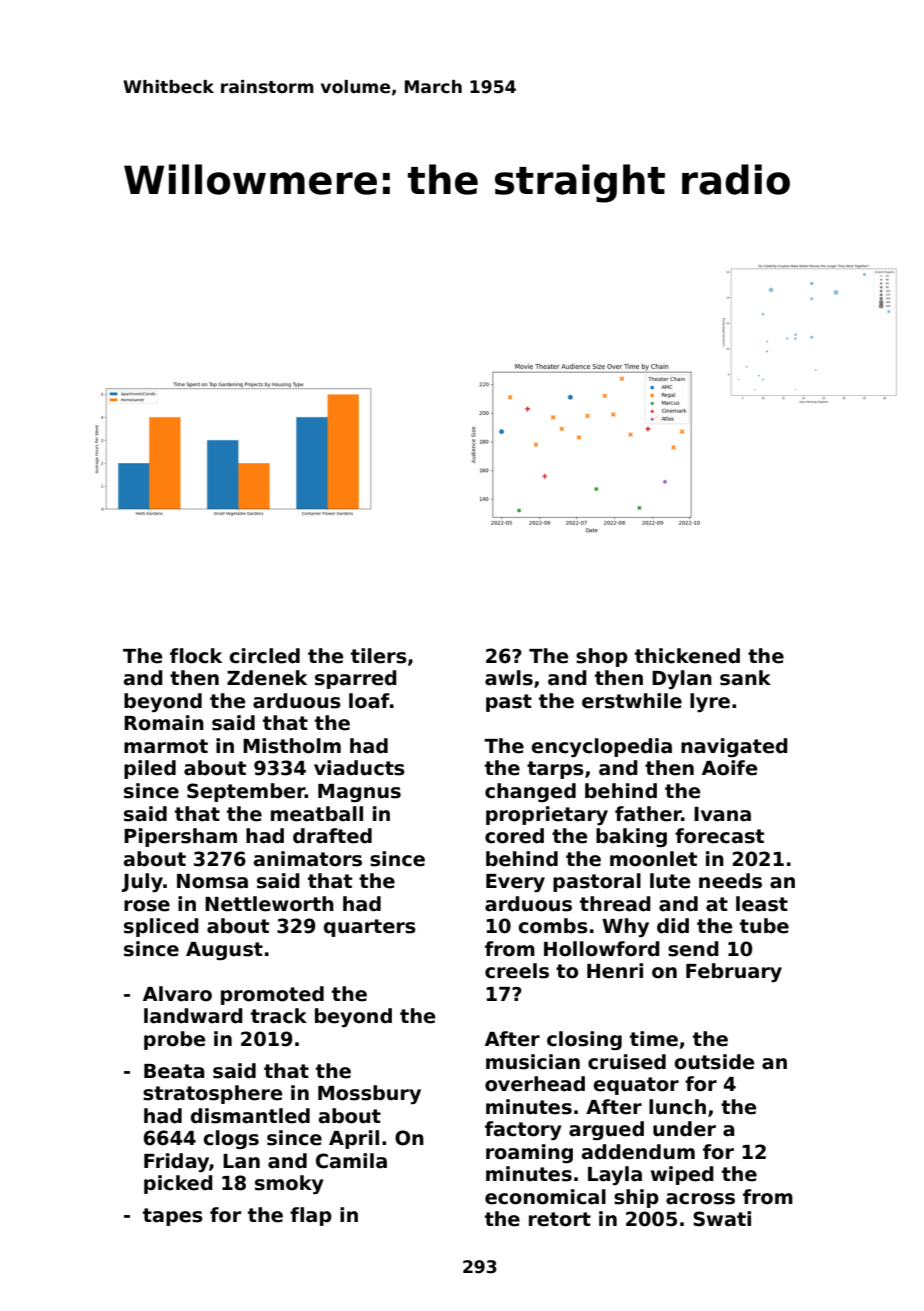  What do you see at coordinates (311, 1216) in the screenshot?
I see `flap` at bounding box center [311, 1216].
